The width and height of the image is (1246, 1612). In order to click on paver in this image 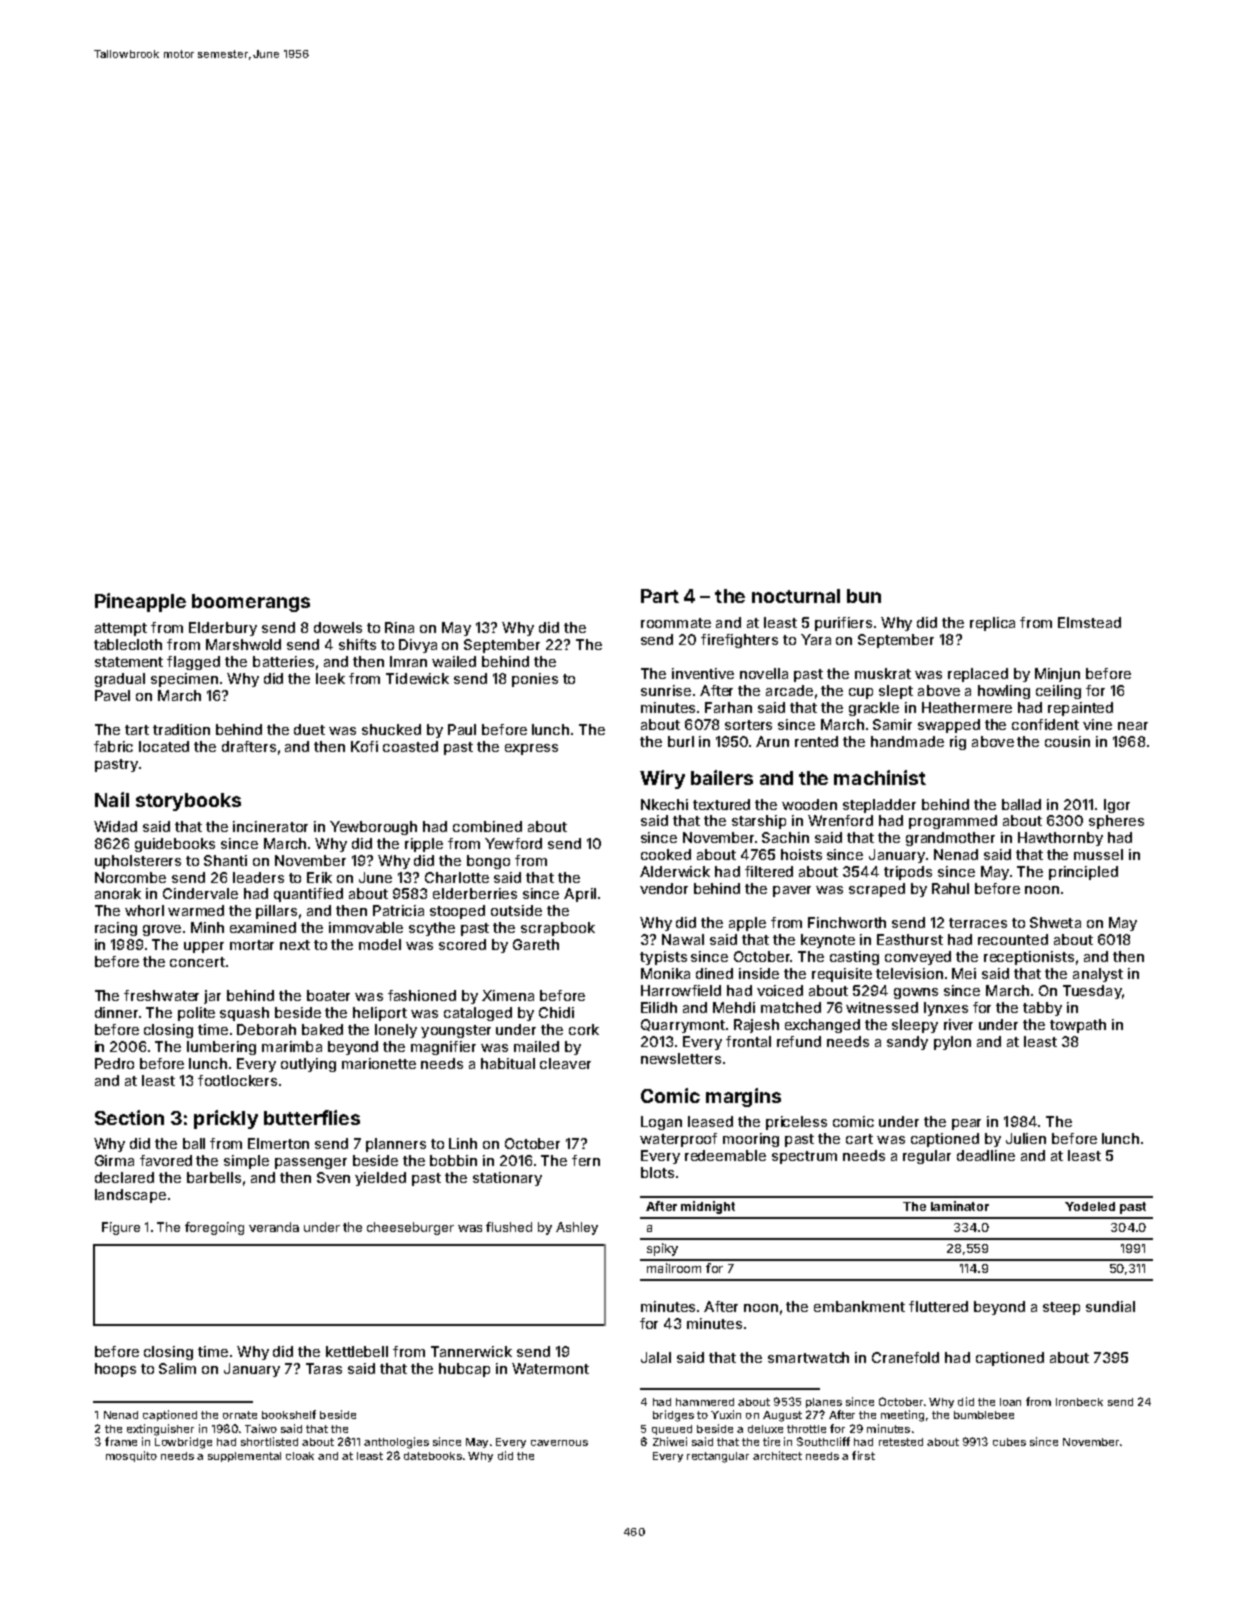, I will do `click(792, 891)`.
